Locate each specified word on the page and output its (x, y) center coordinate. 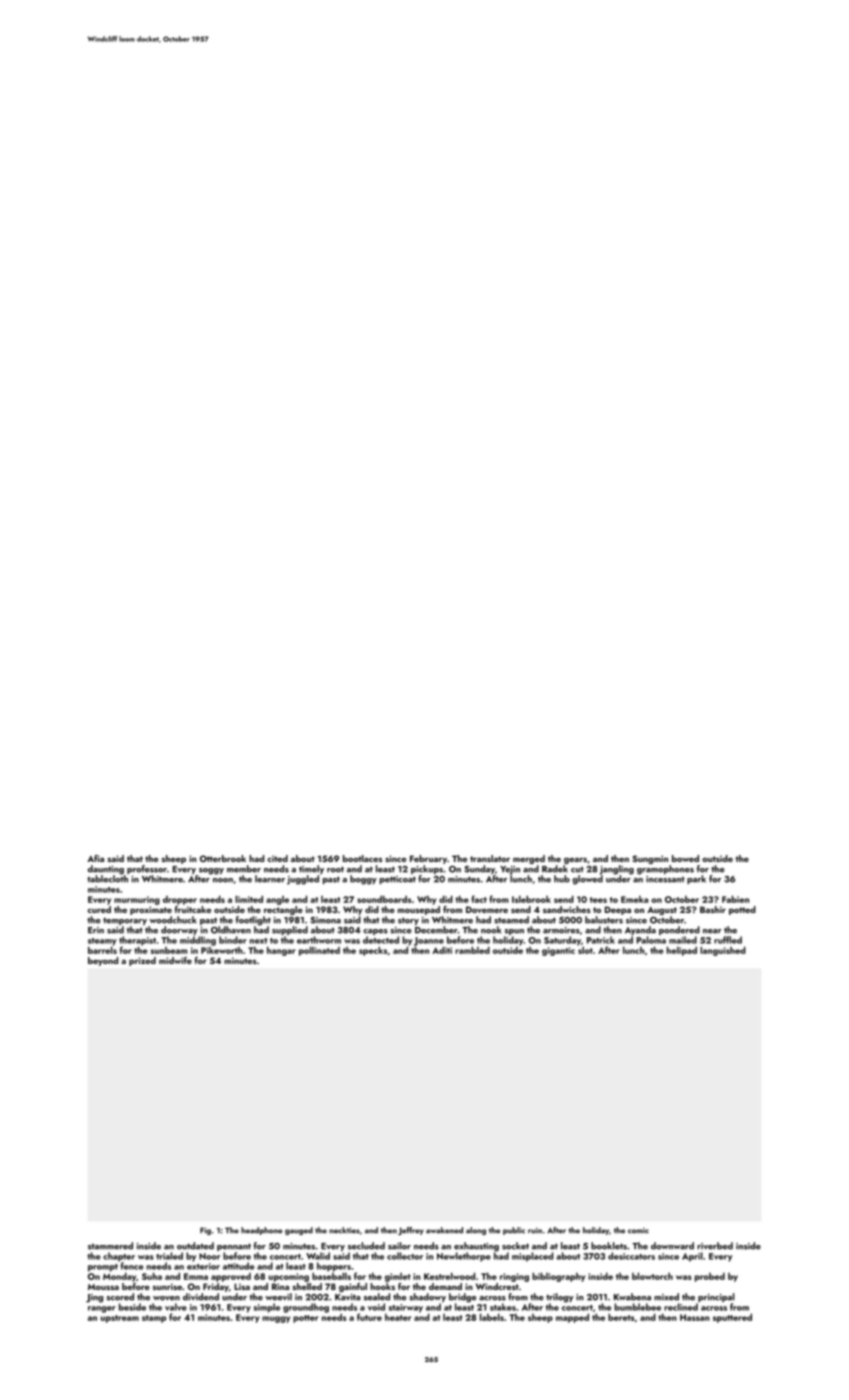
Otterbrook (223, 858)
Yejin (510, 870)
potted (742, 910)
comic (638, 1231)
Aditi (442, 950)
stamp (154, 1319)
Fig (205, 1231)
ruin (535, 1230)
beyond (103, 961)
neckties (344, 1230)
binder (233, 940)
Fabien (735, 899)
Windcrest (497, 1286)
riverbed (715, 1246)
